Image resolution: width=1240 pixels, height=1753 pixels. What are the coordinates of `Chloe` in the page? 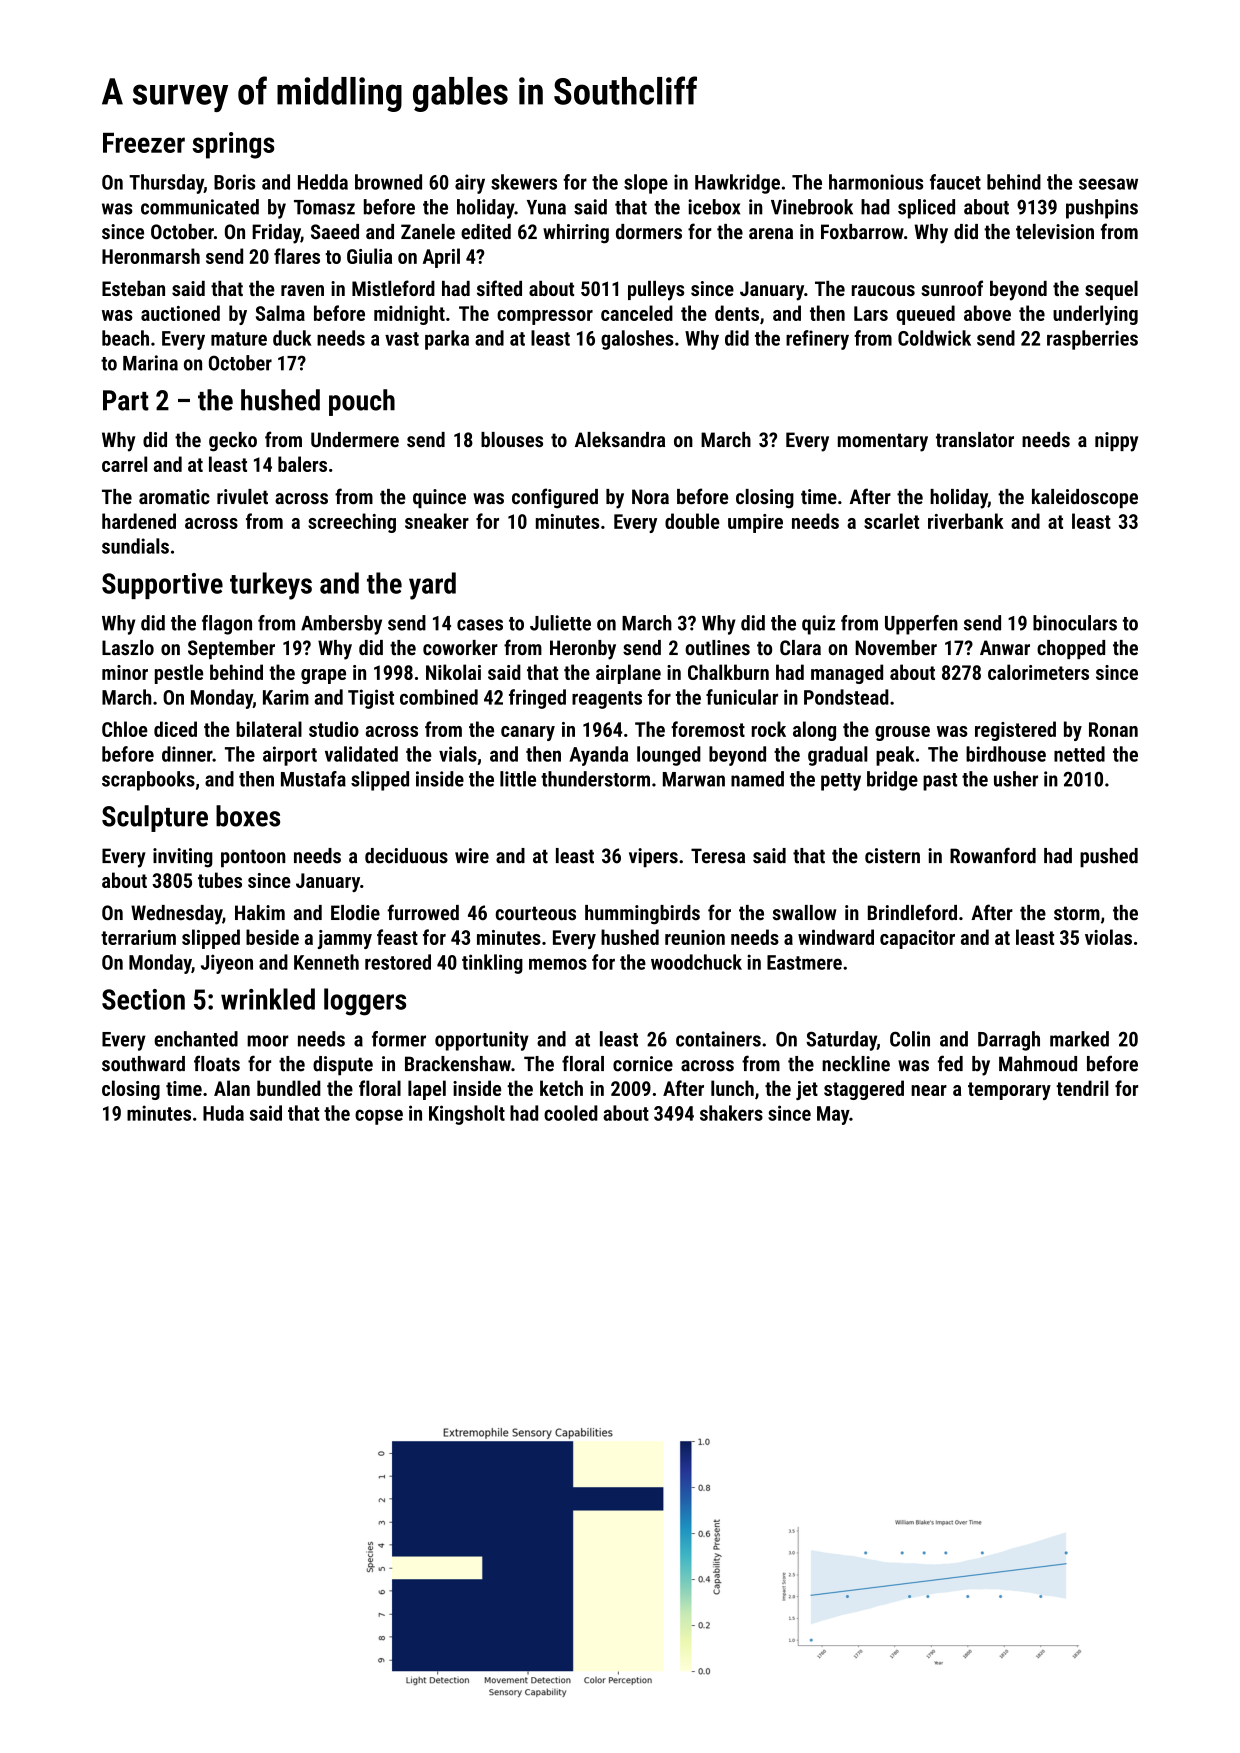 It's located at (125, 729).
